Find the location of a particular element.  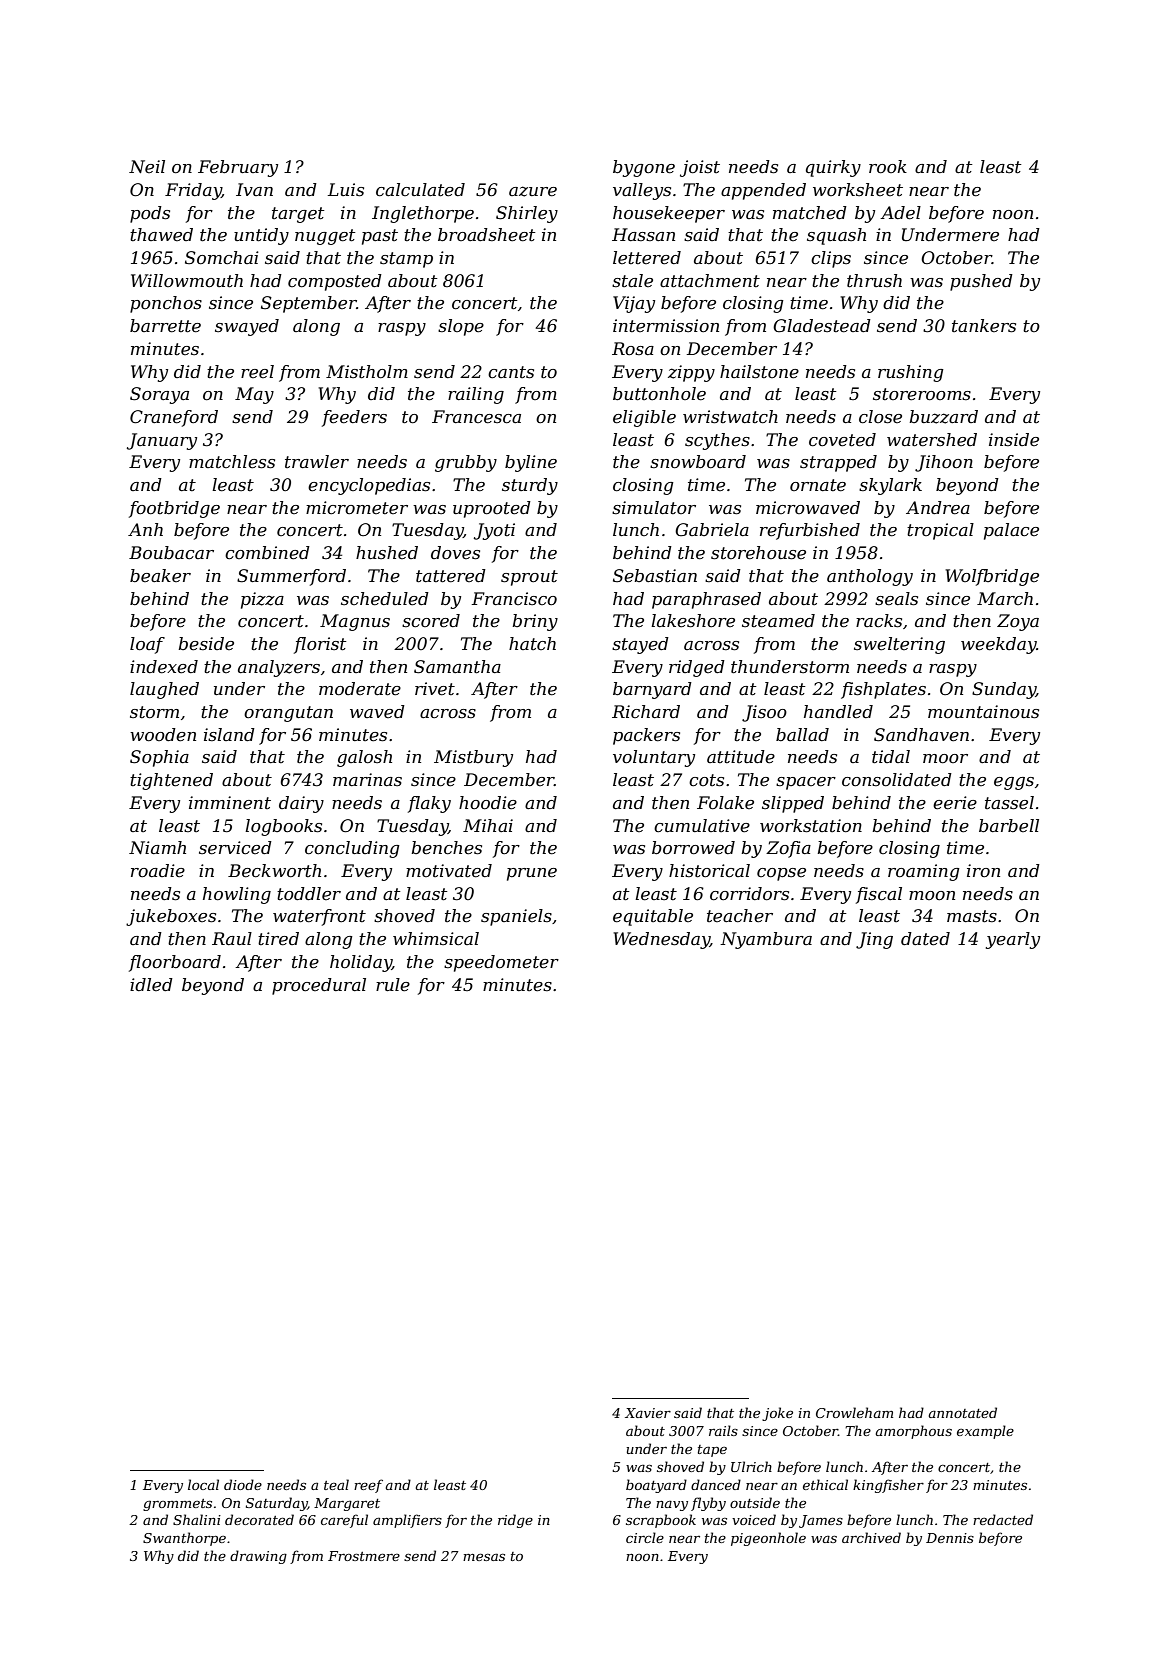

teal is located at coordinates (336, 1484).
